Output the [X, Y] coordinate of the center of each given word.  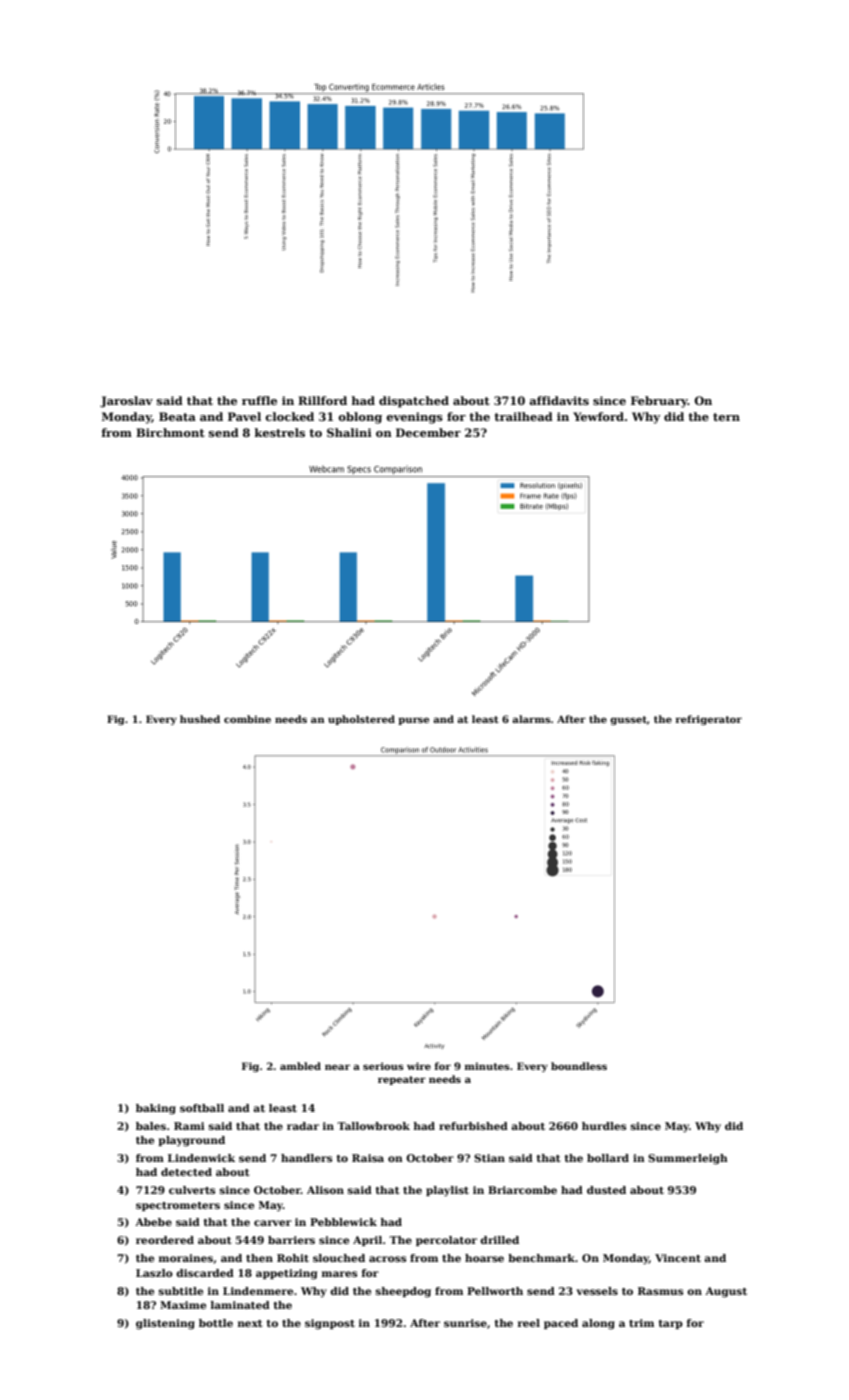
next [250, 1323]
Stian [489, 1158]
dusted [606, 1190]
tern [726, 417]
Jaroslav [126, 402]
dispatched [414, 402]
